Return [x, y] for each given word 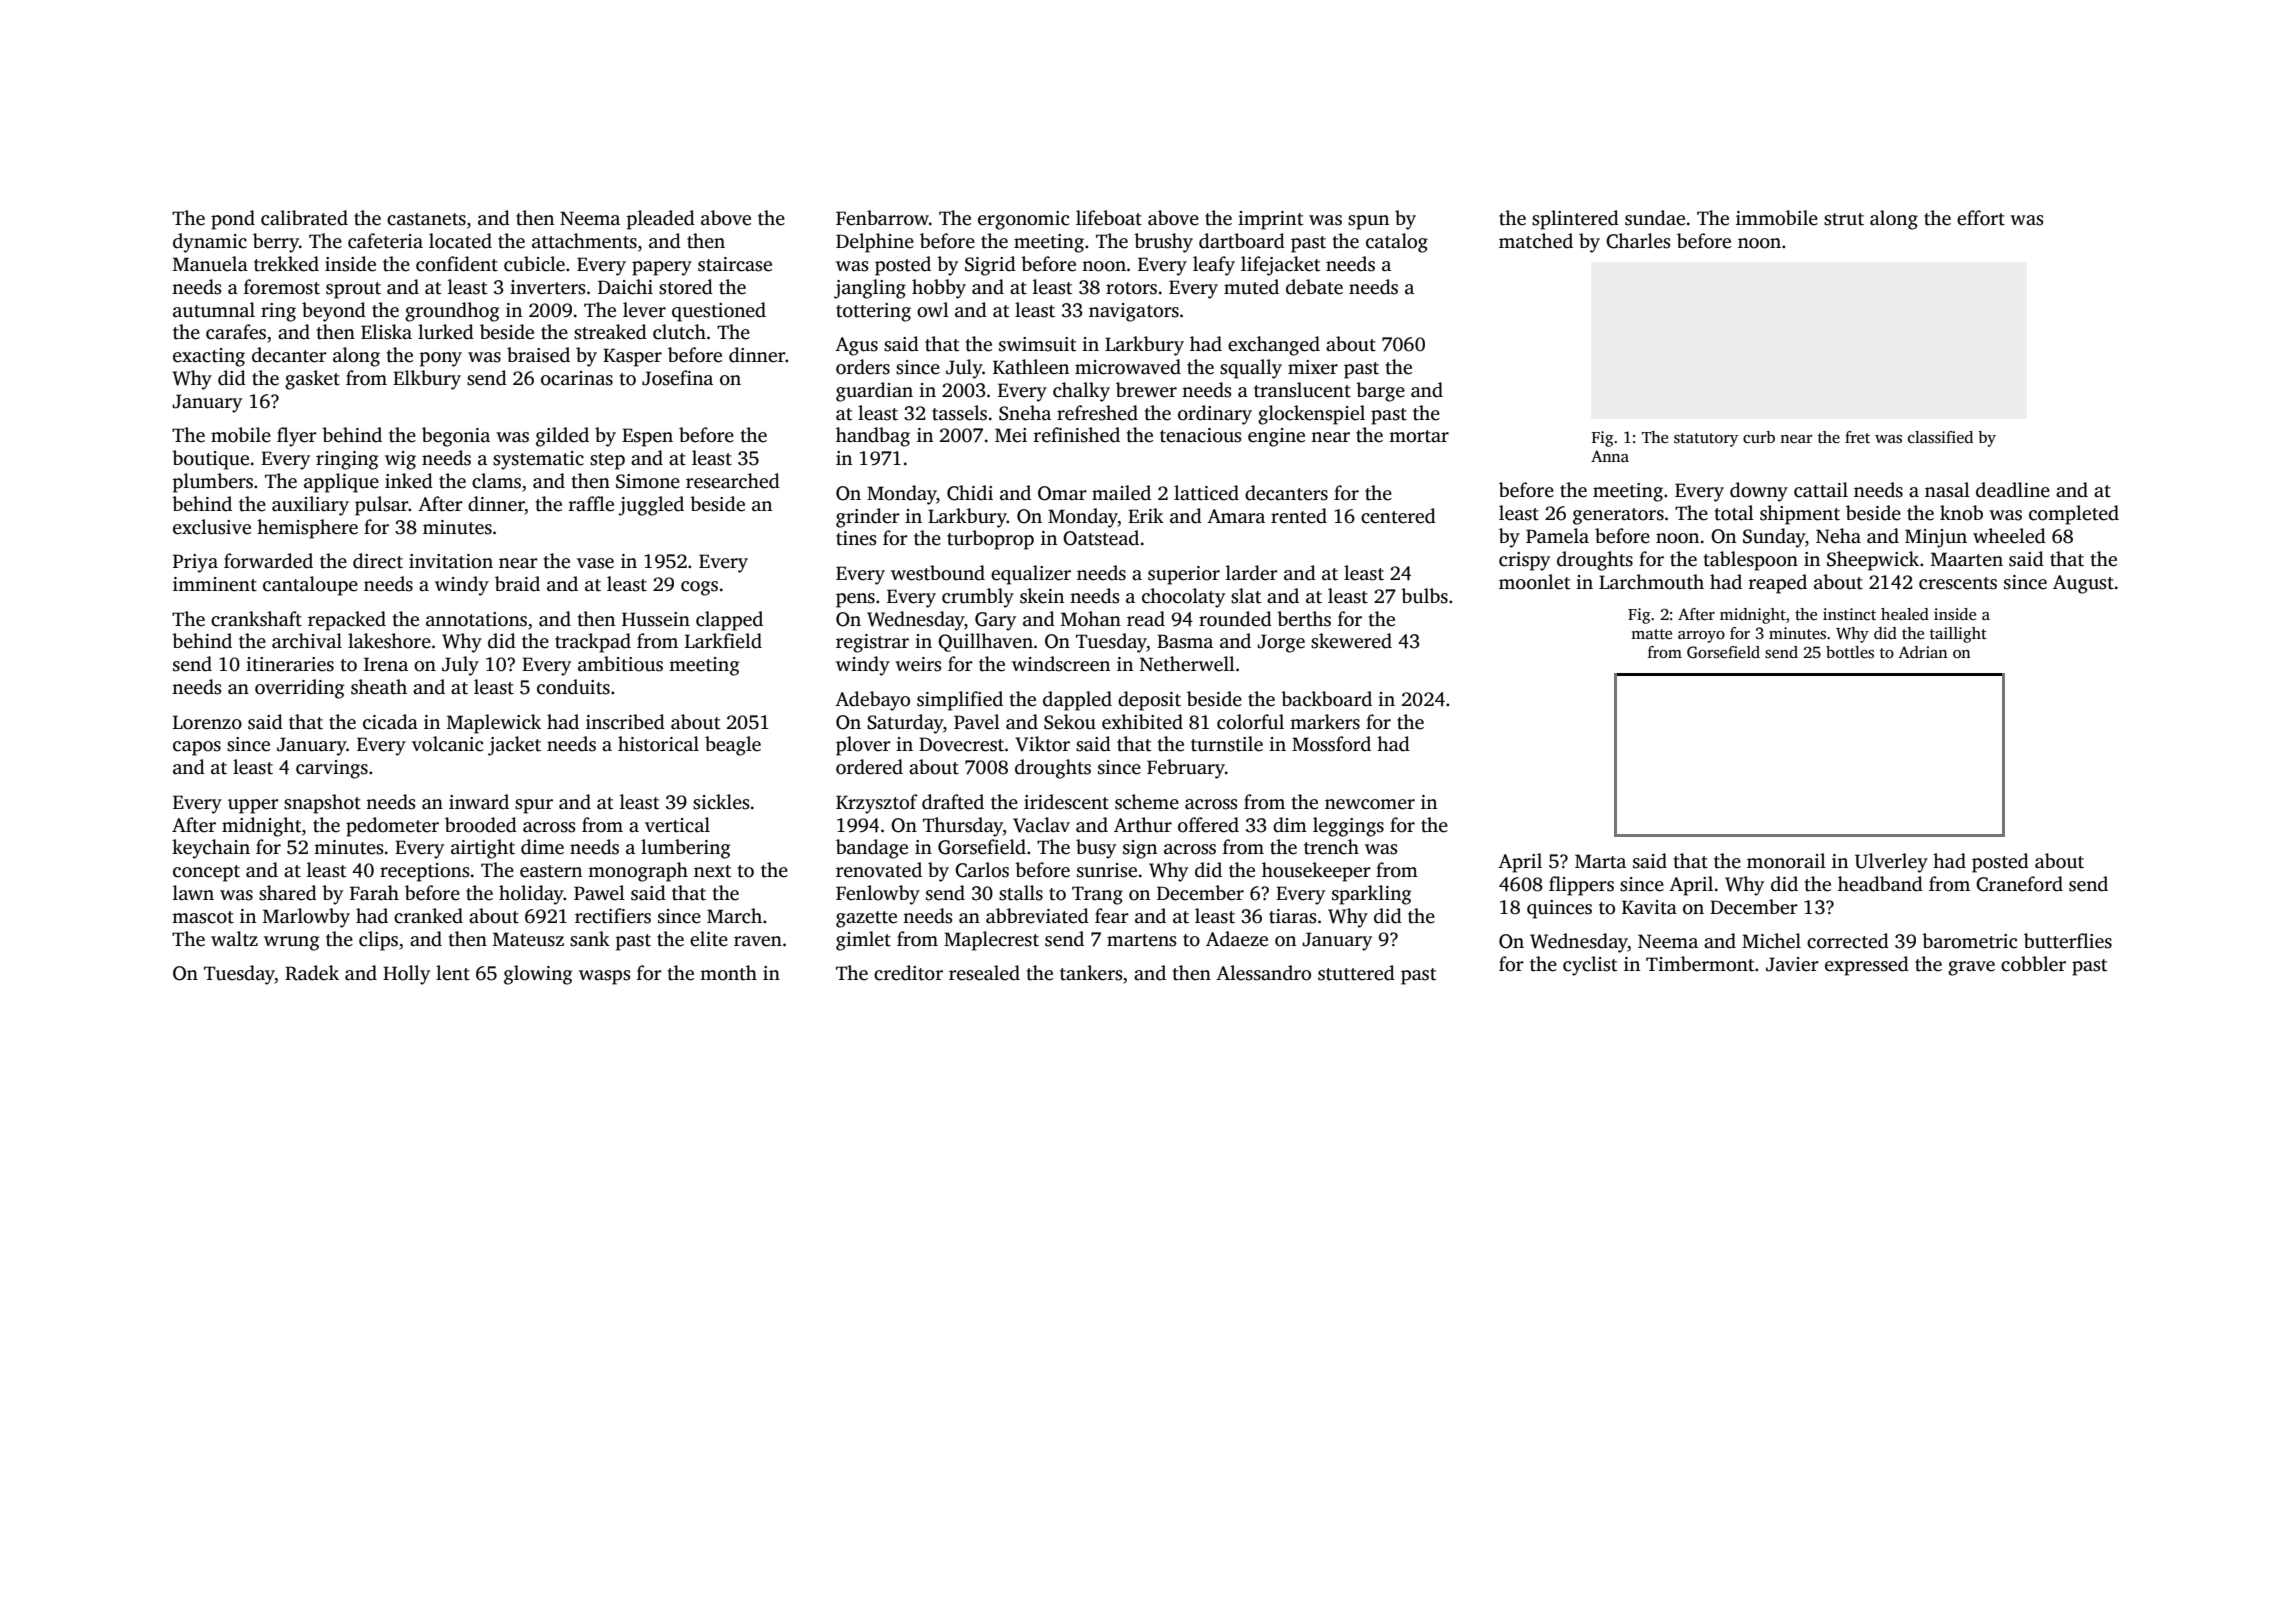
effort [1981, 218]
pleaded [661, 220]
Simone [648, 481]
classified [1940, 437]
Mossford [1331, 744]
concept [206, 873]
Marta [1600, 861]
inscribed [625, 722]
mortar [1419, 436]
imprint [1270, 220]
